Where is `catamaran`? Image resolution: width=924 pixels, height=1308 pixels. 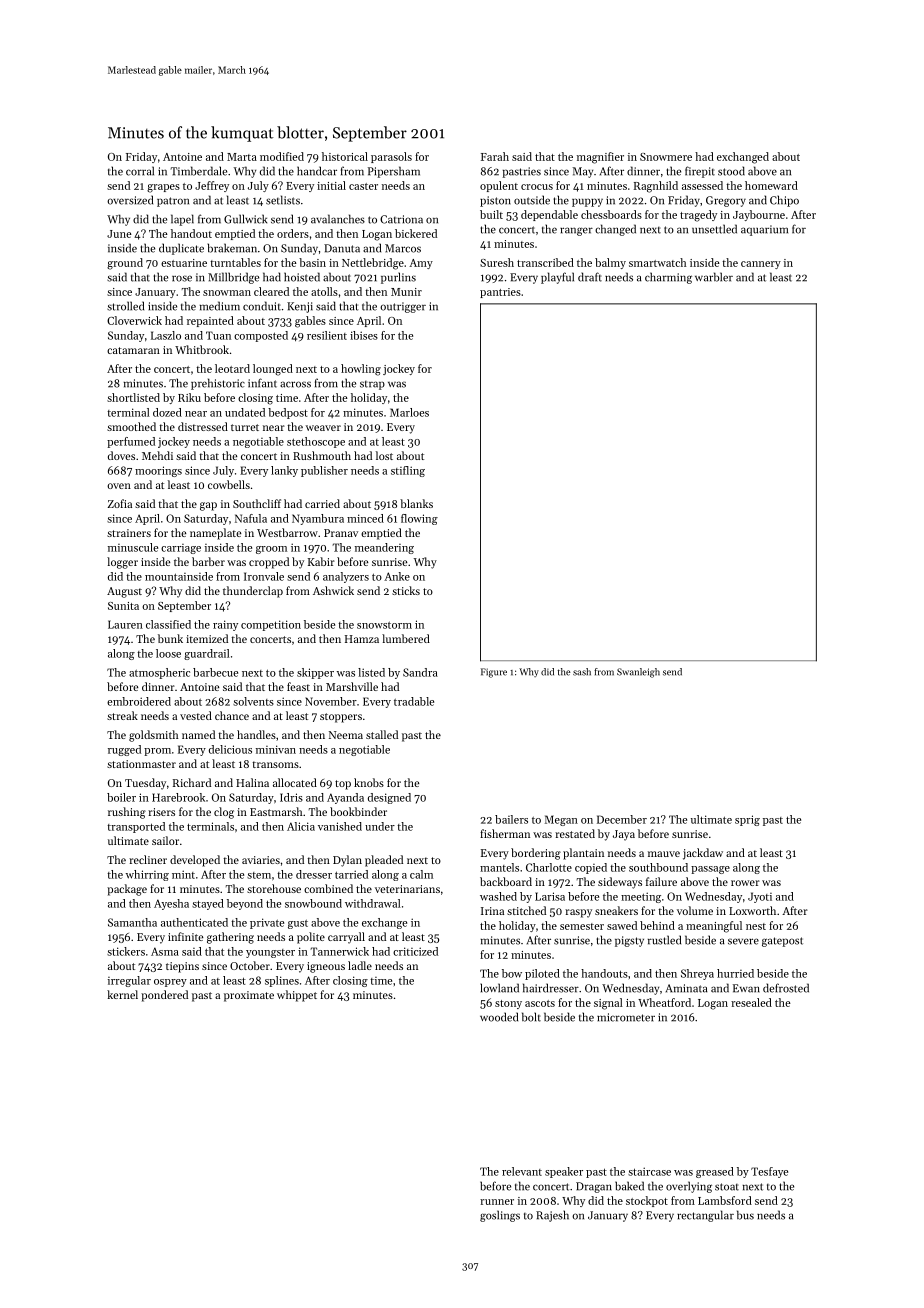
catamaran is located at coordinates (133, 350).
